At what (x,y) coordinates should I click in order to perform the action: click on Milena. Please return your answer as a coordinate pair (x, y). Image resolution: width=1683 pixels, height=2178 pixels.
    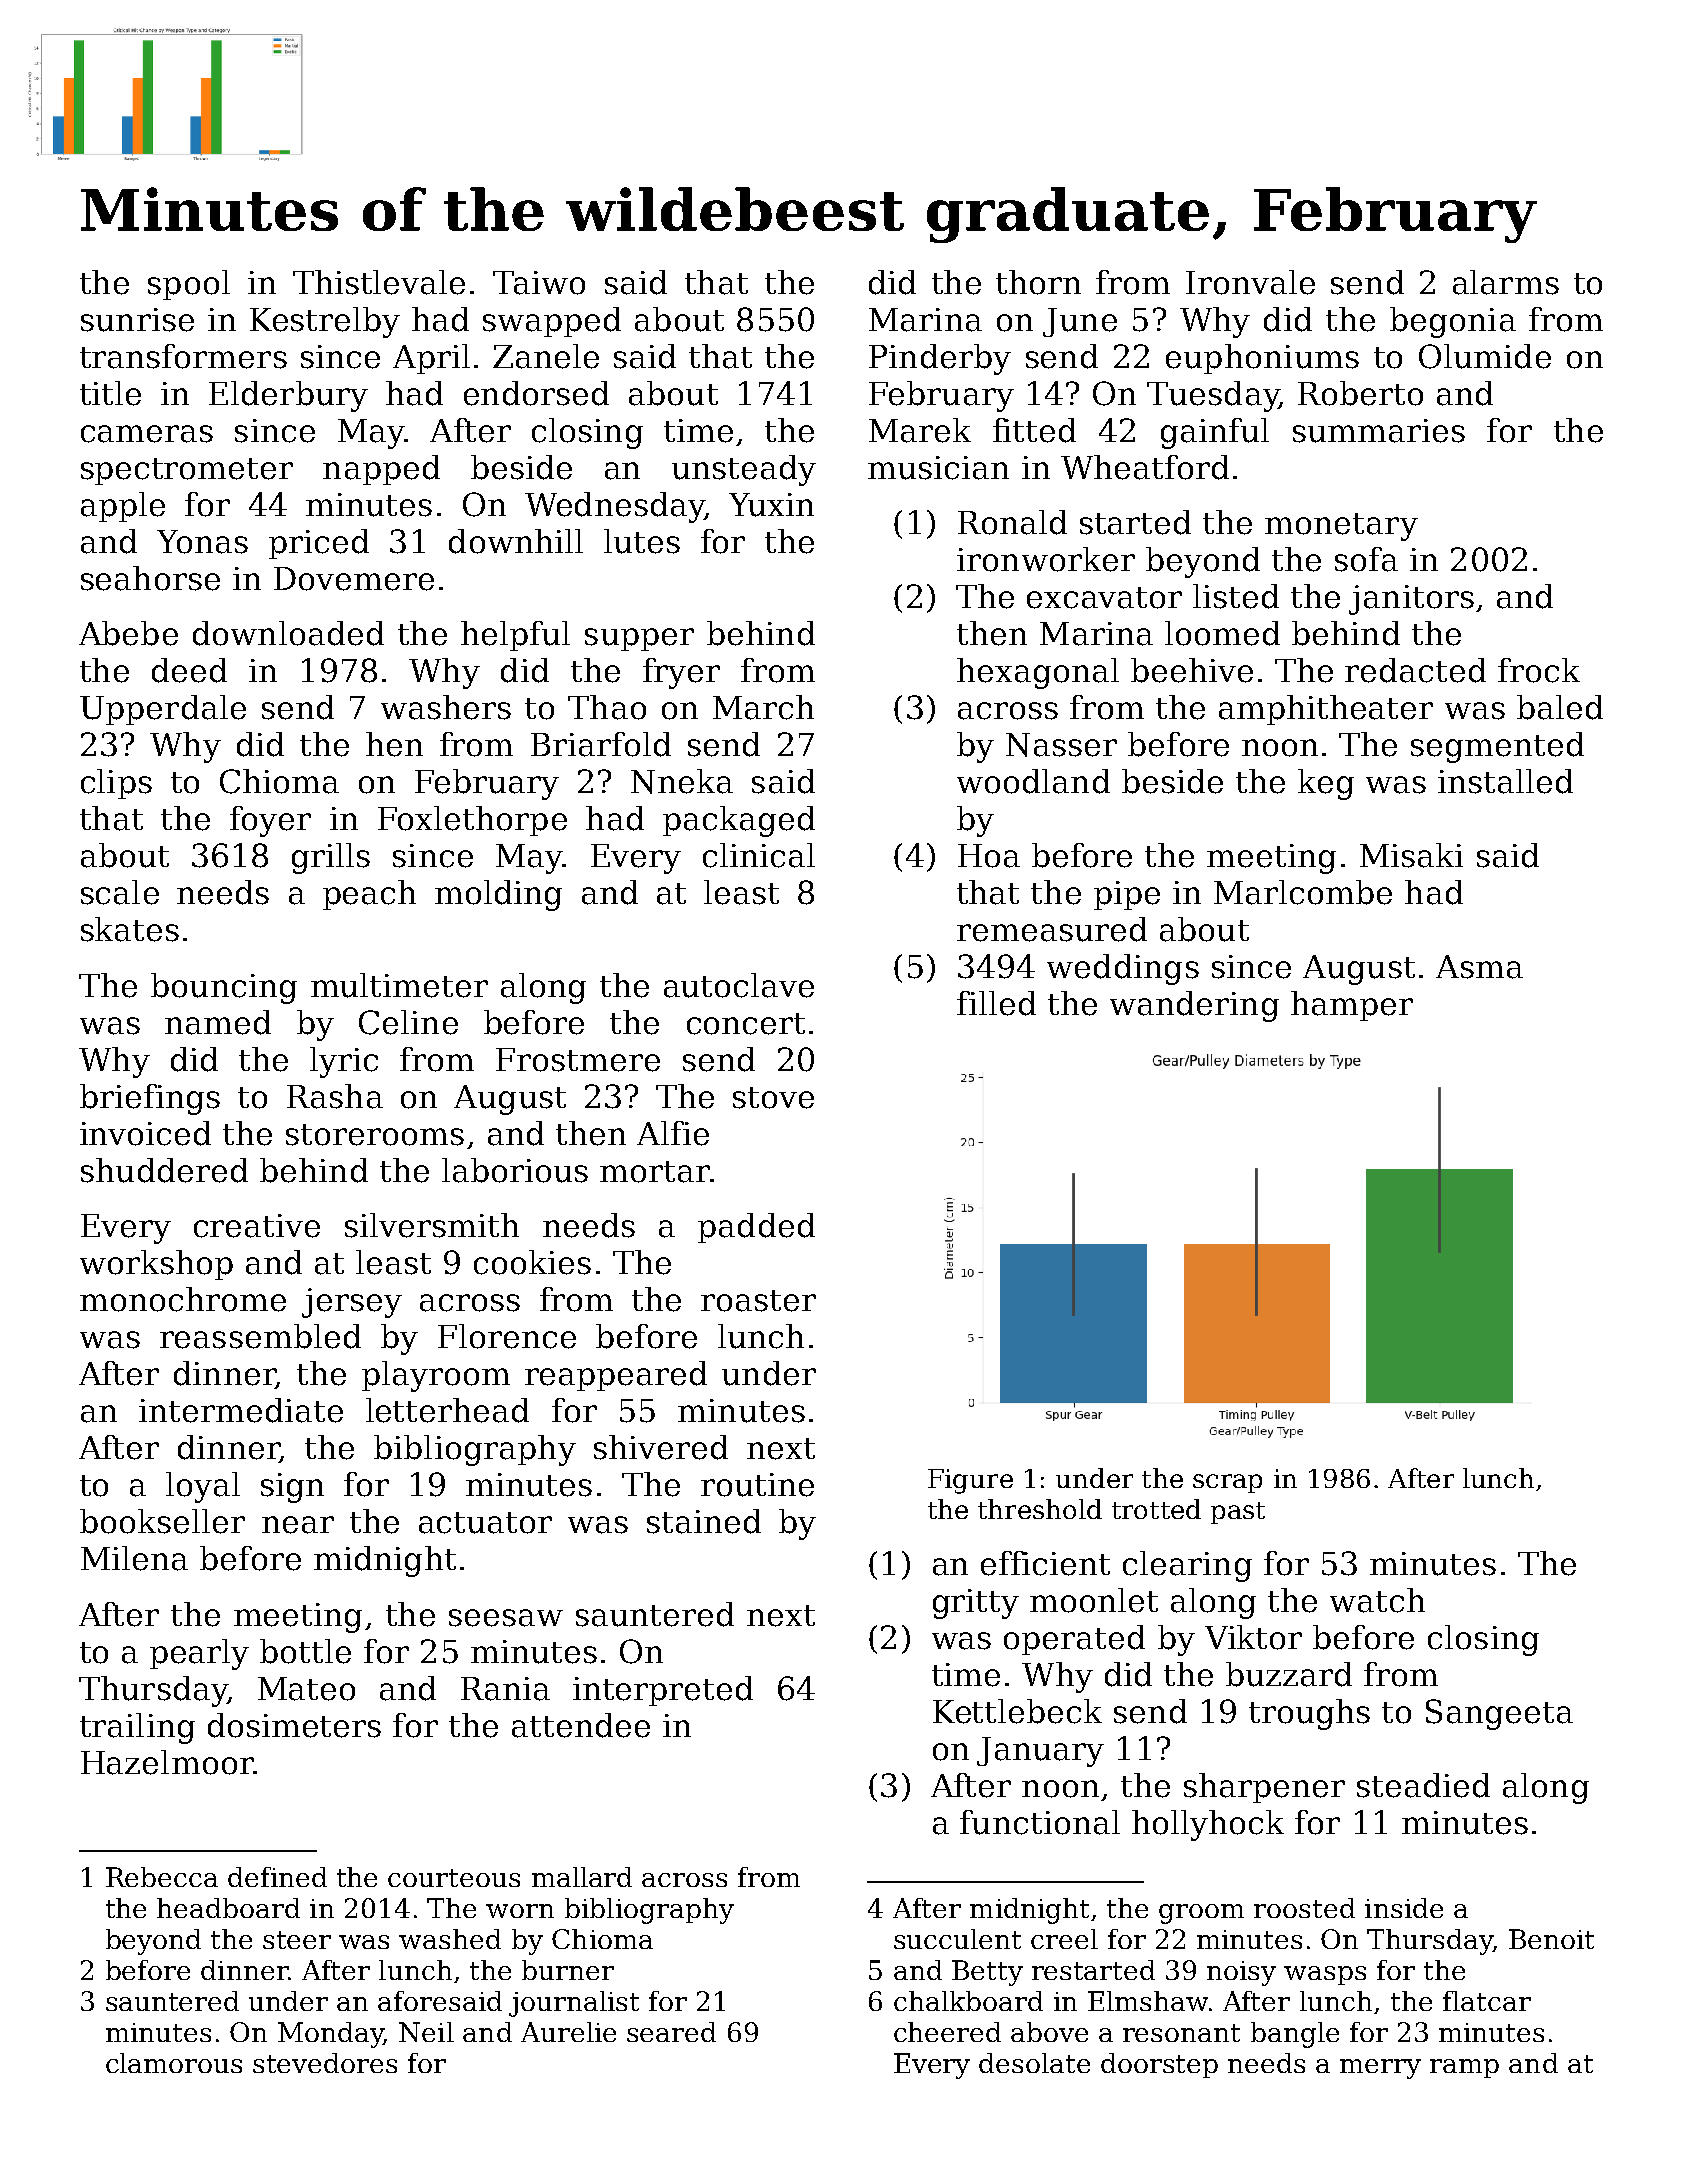
    Looking at the image, I should click on (134, 1558).
